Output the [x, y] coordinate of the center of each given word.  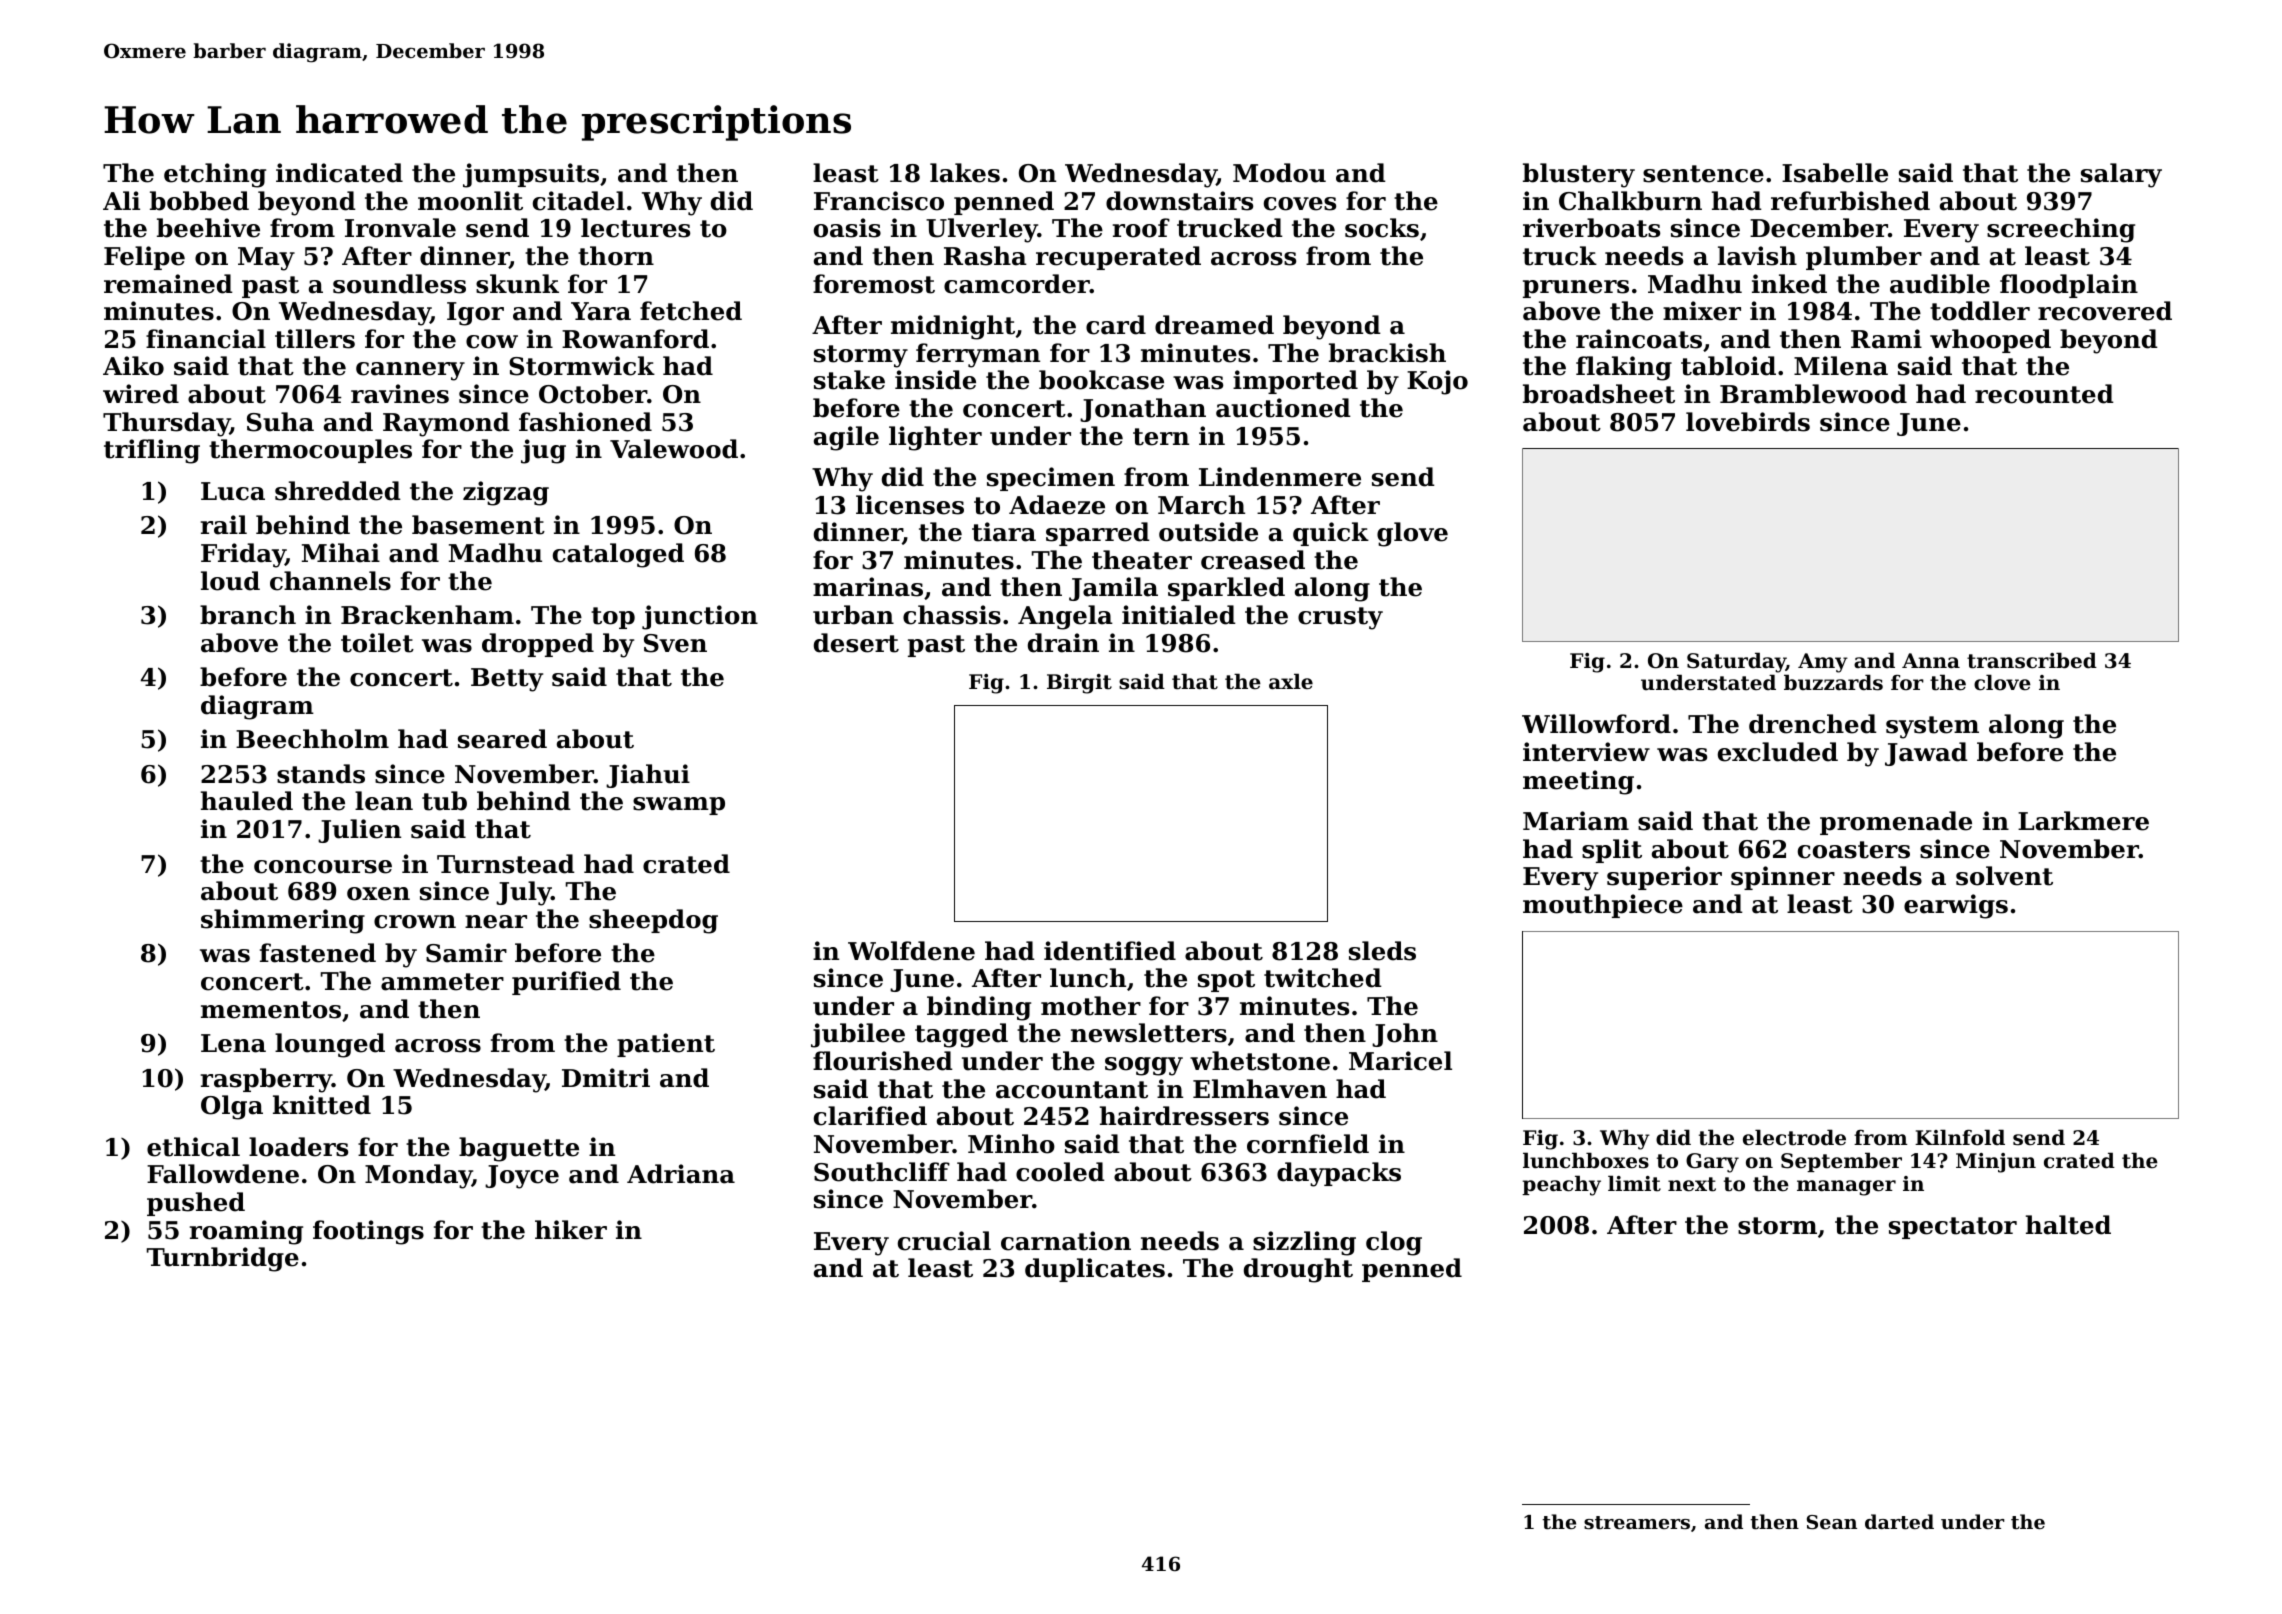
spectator [1953, 1228]
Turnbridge [223, 1259]
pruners [1576, 289]
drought [1298, 1270]
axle [1291, 681]
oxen [378, 894]
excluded [1778, 752]
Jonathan [1143, 410]
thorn [616, 256]
